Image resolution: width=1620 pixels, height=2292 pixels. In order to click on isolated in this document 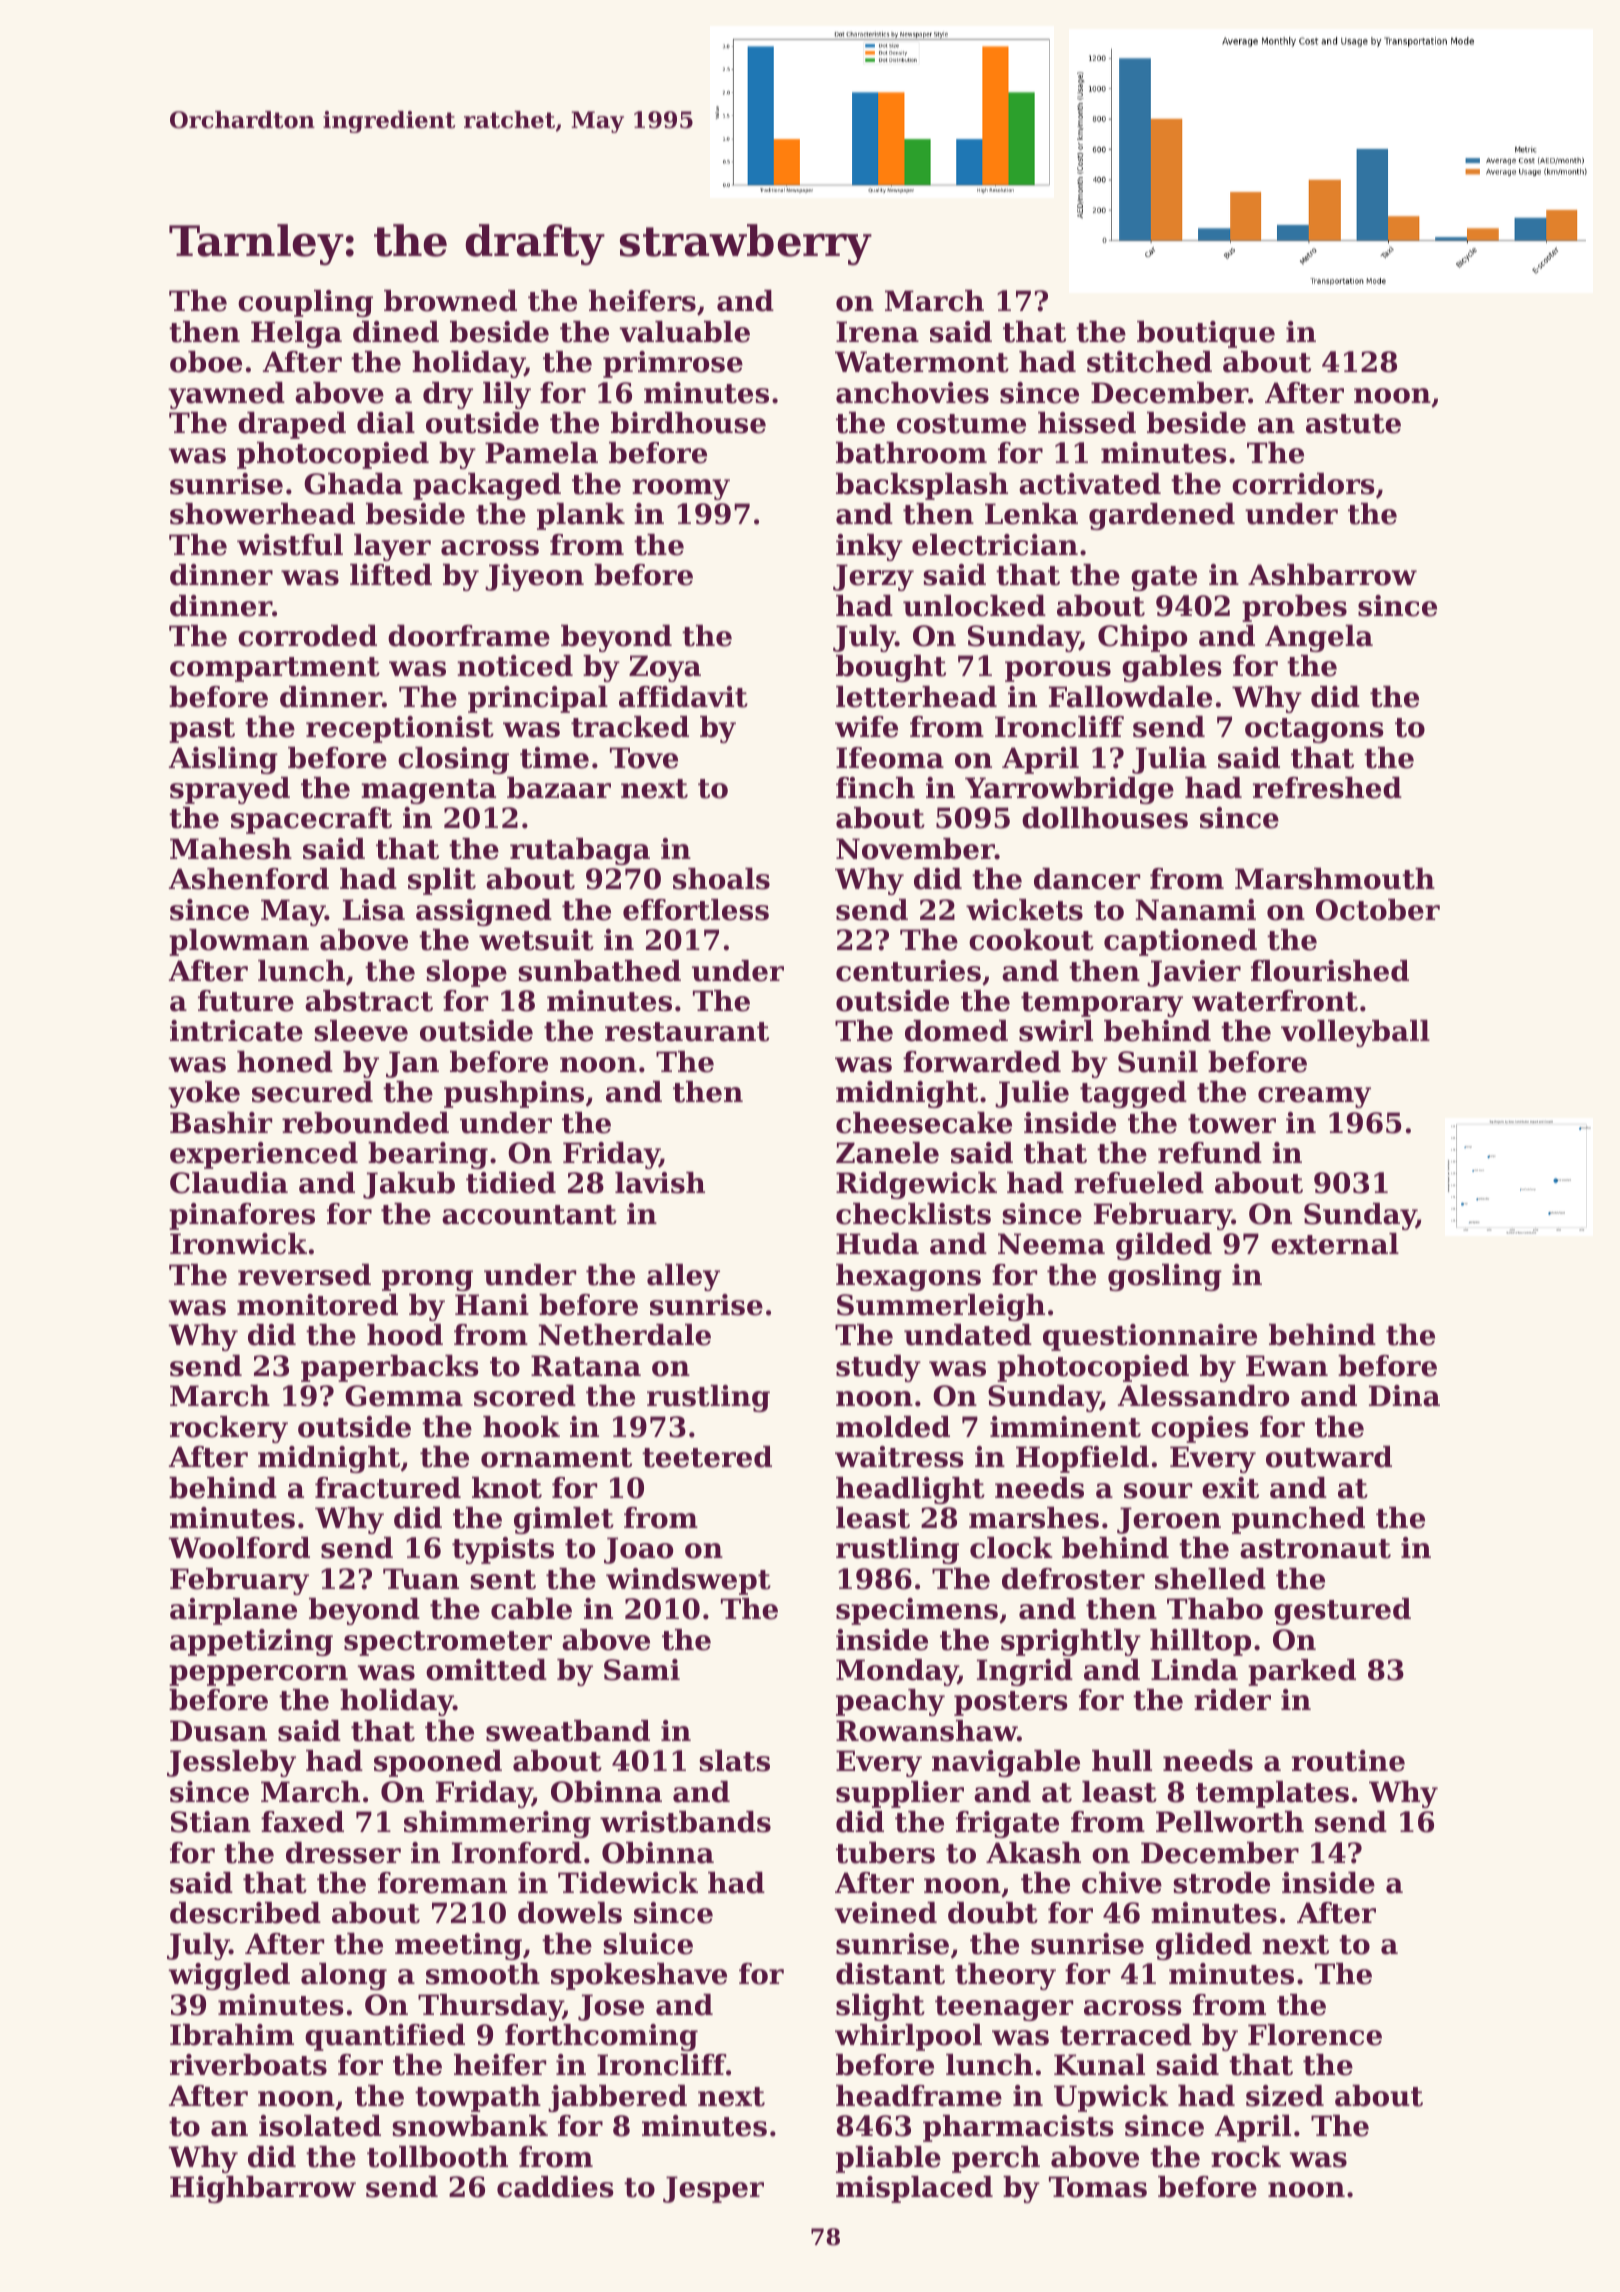, I will do `click(320, 2126)`.
